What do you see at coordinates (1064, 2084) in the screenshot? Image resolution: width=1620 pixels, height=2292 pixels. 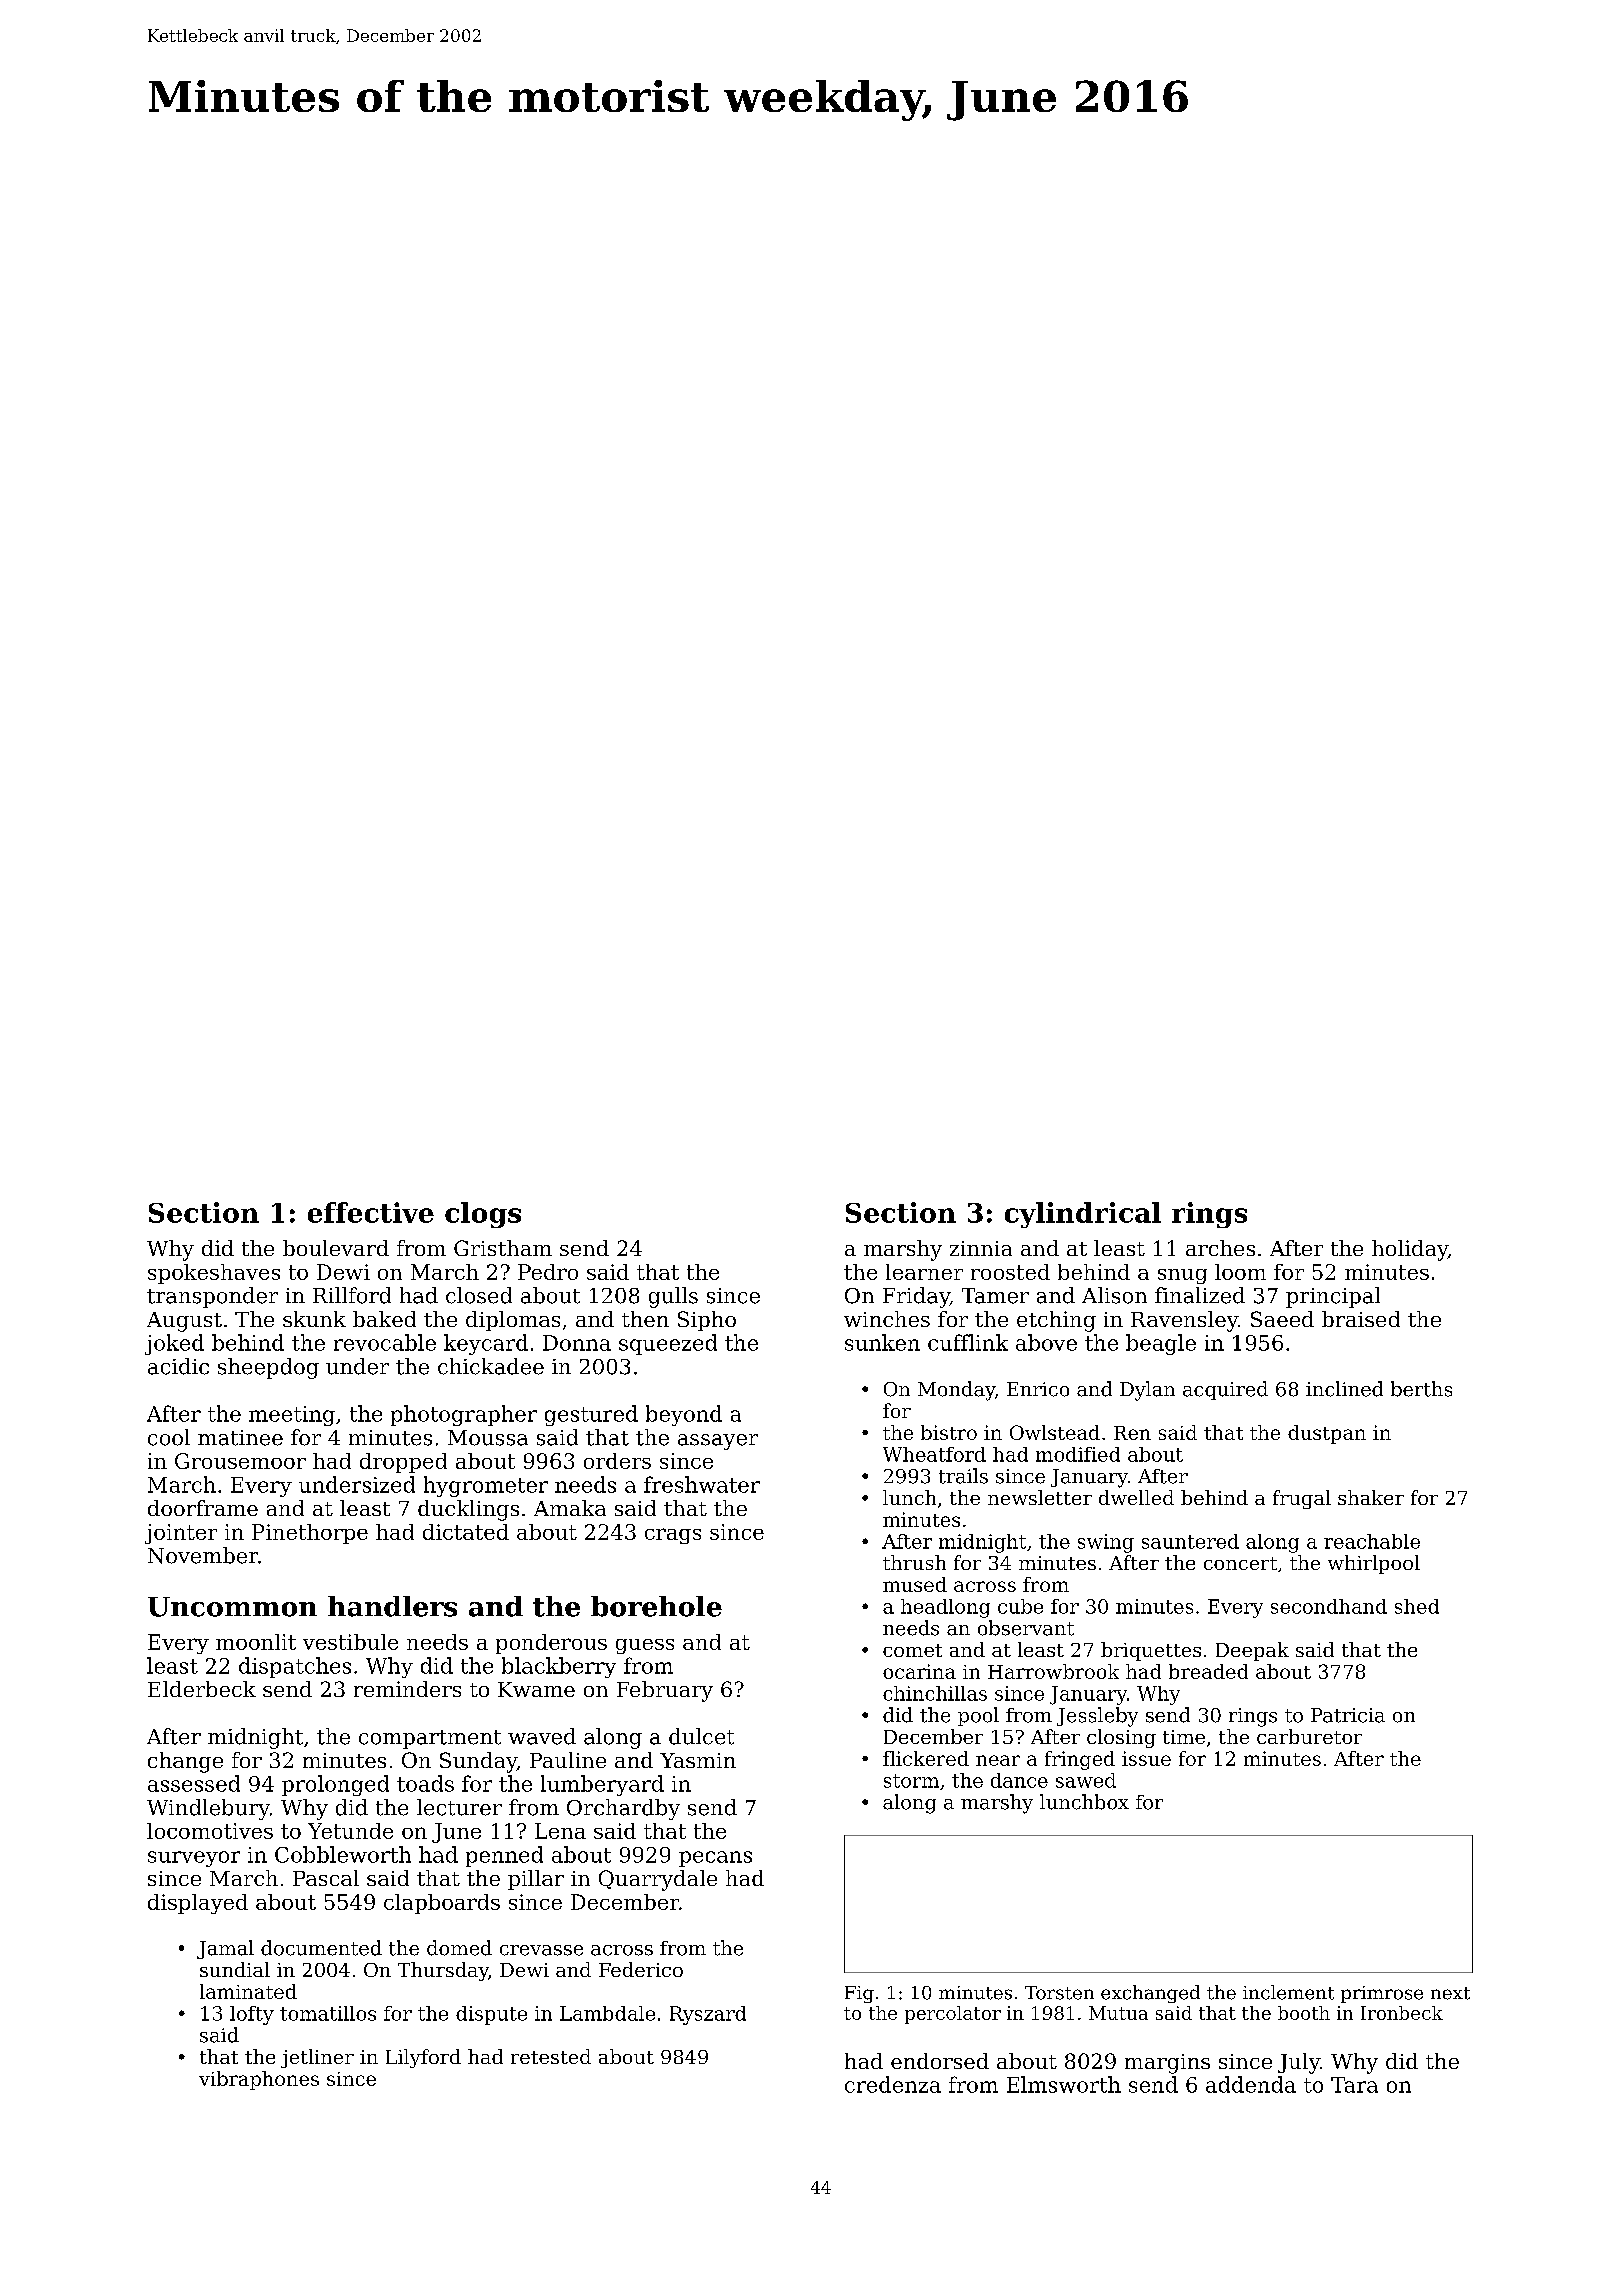 I see `Elmsworth` at bounding box center [1064, 2084].
